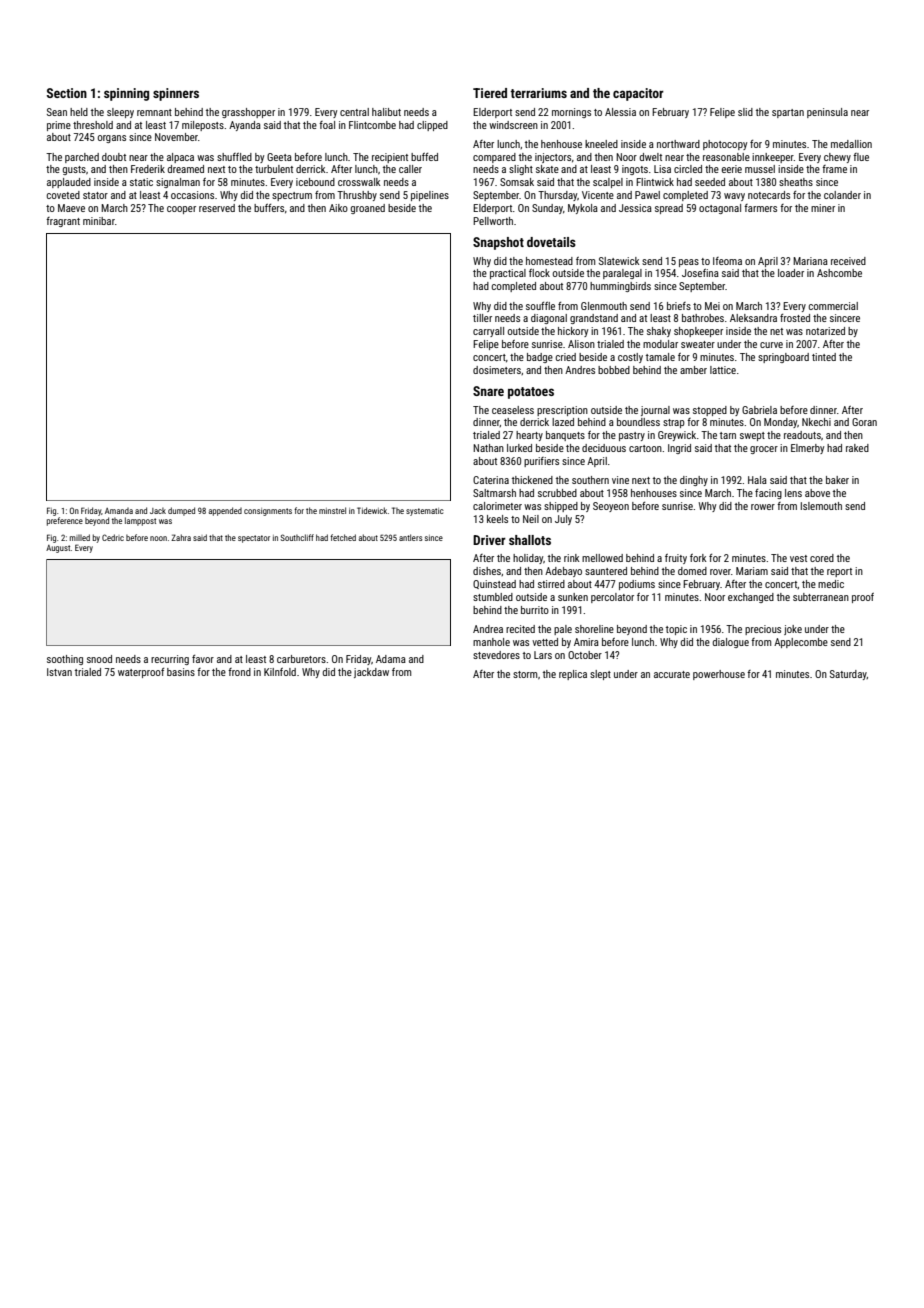  Describe the element at coordinates (181, 672) in the screenshot. I see `basins` at that location.
